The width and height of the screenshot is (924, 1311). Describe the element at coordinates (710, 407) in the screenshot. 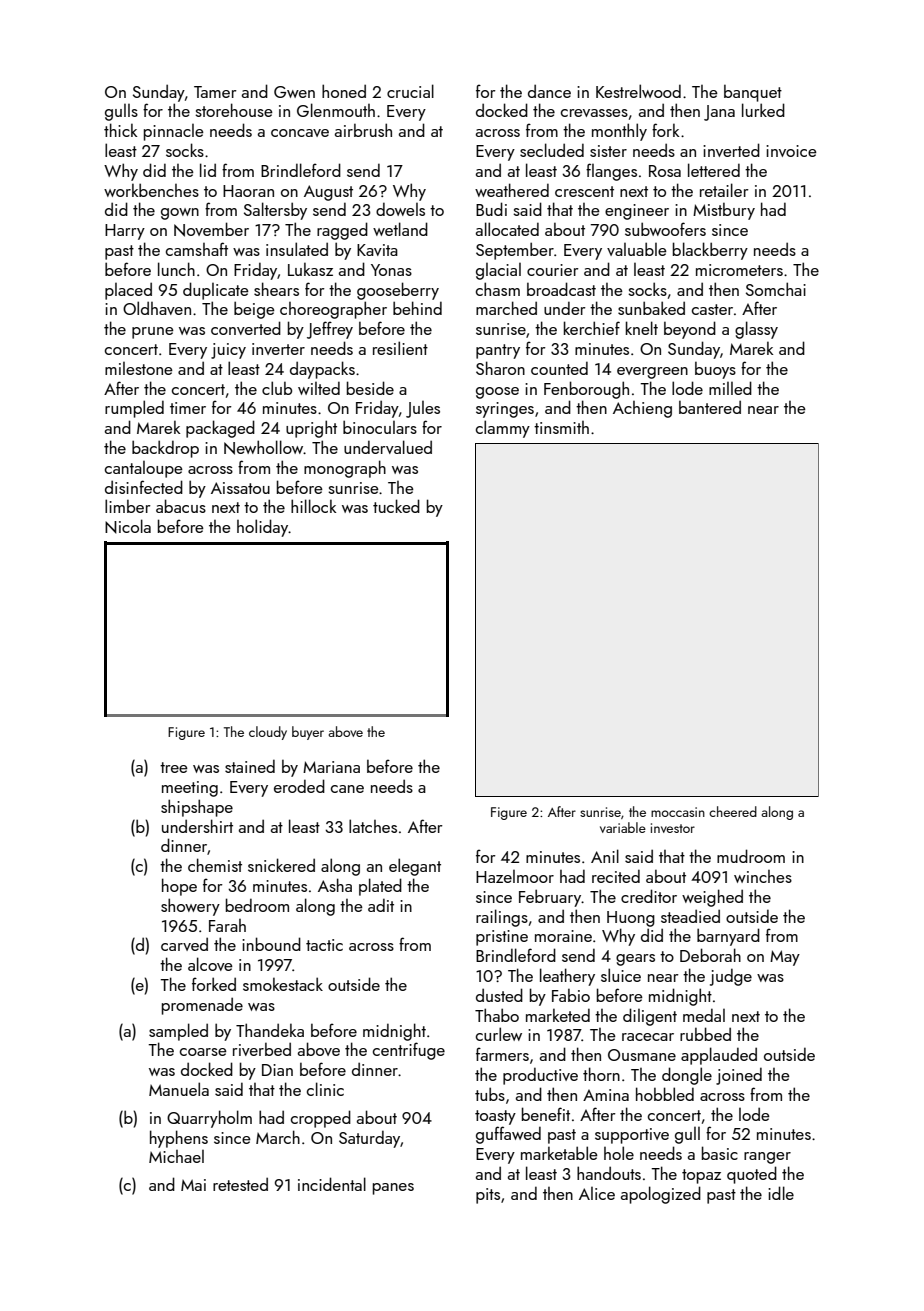

I see `bantered` at that location.
